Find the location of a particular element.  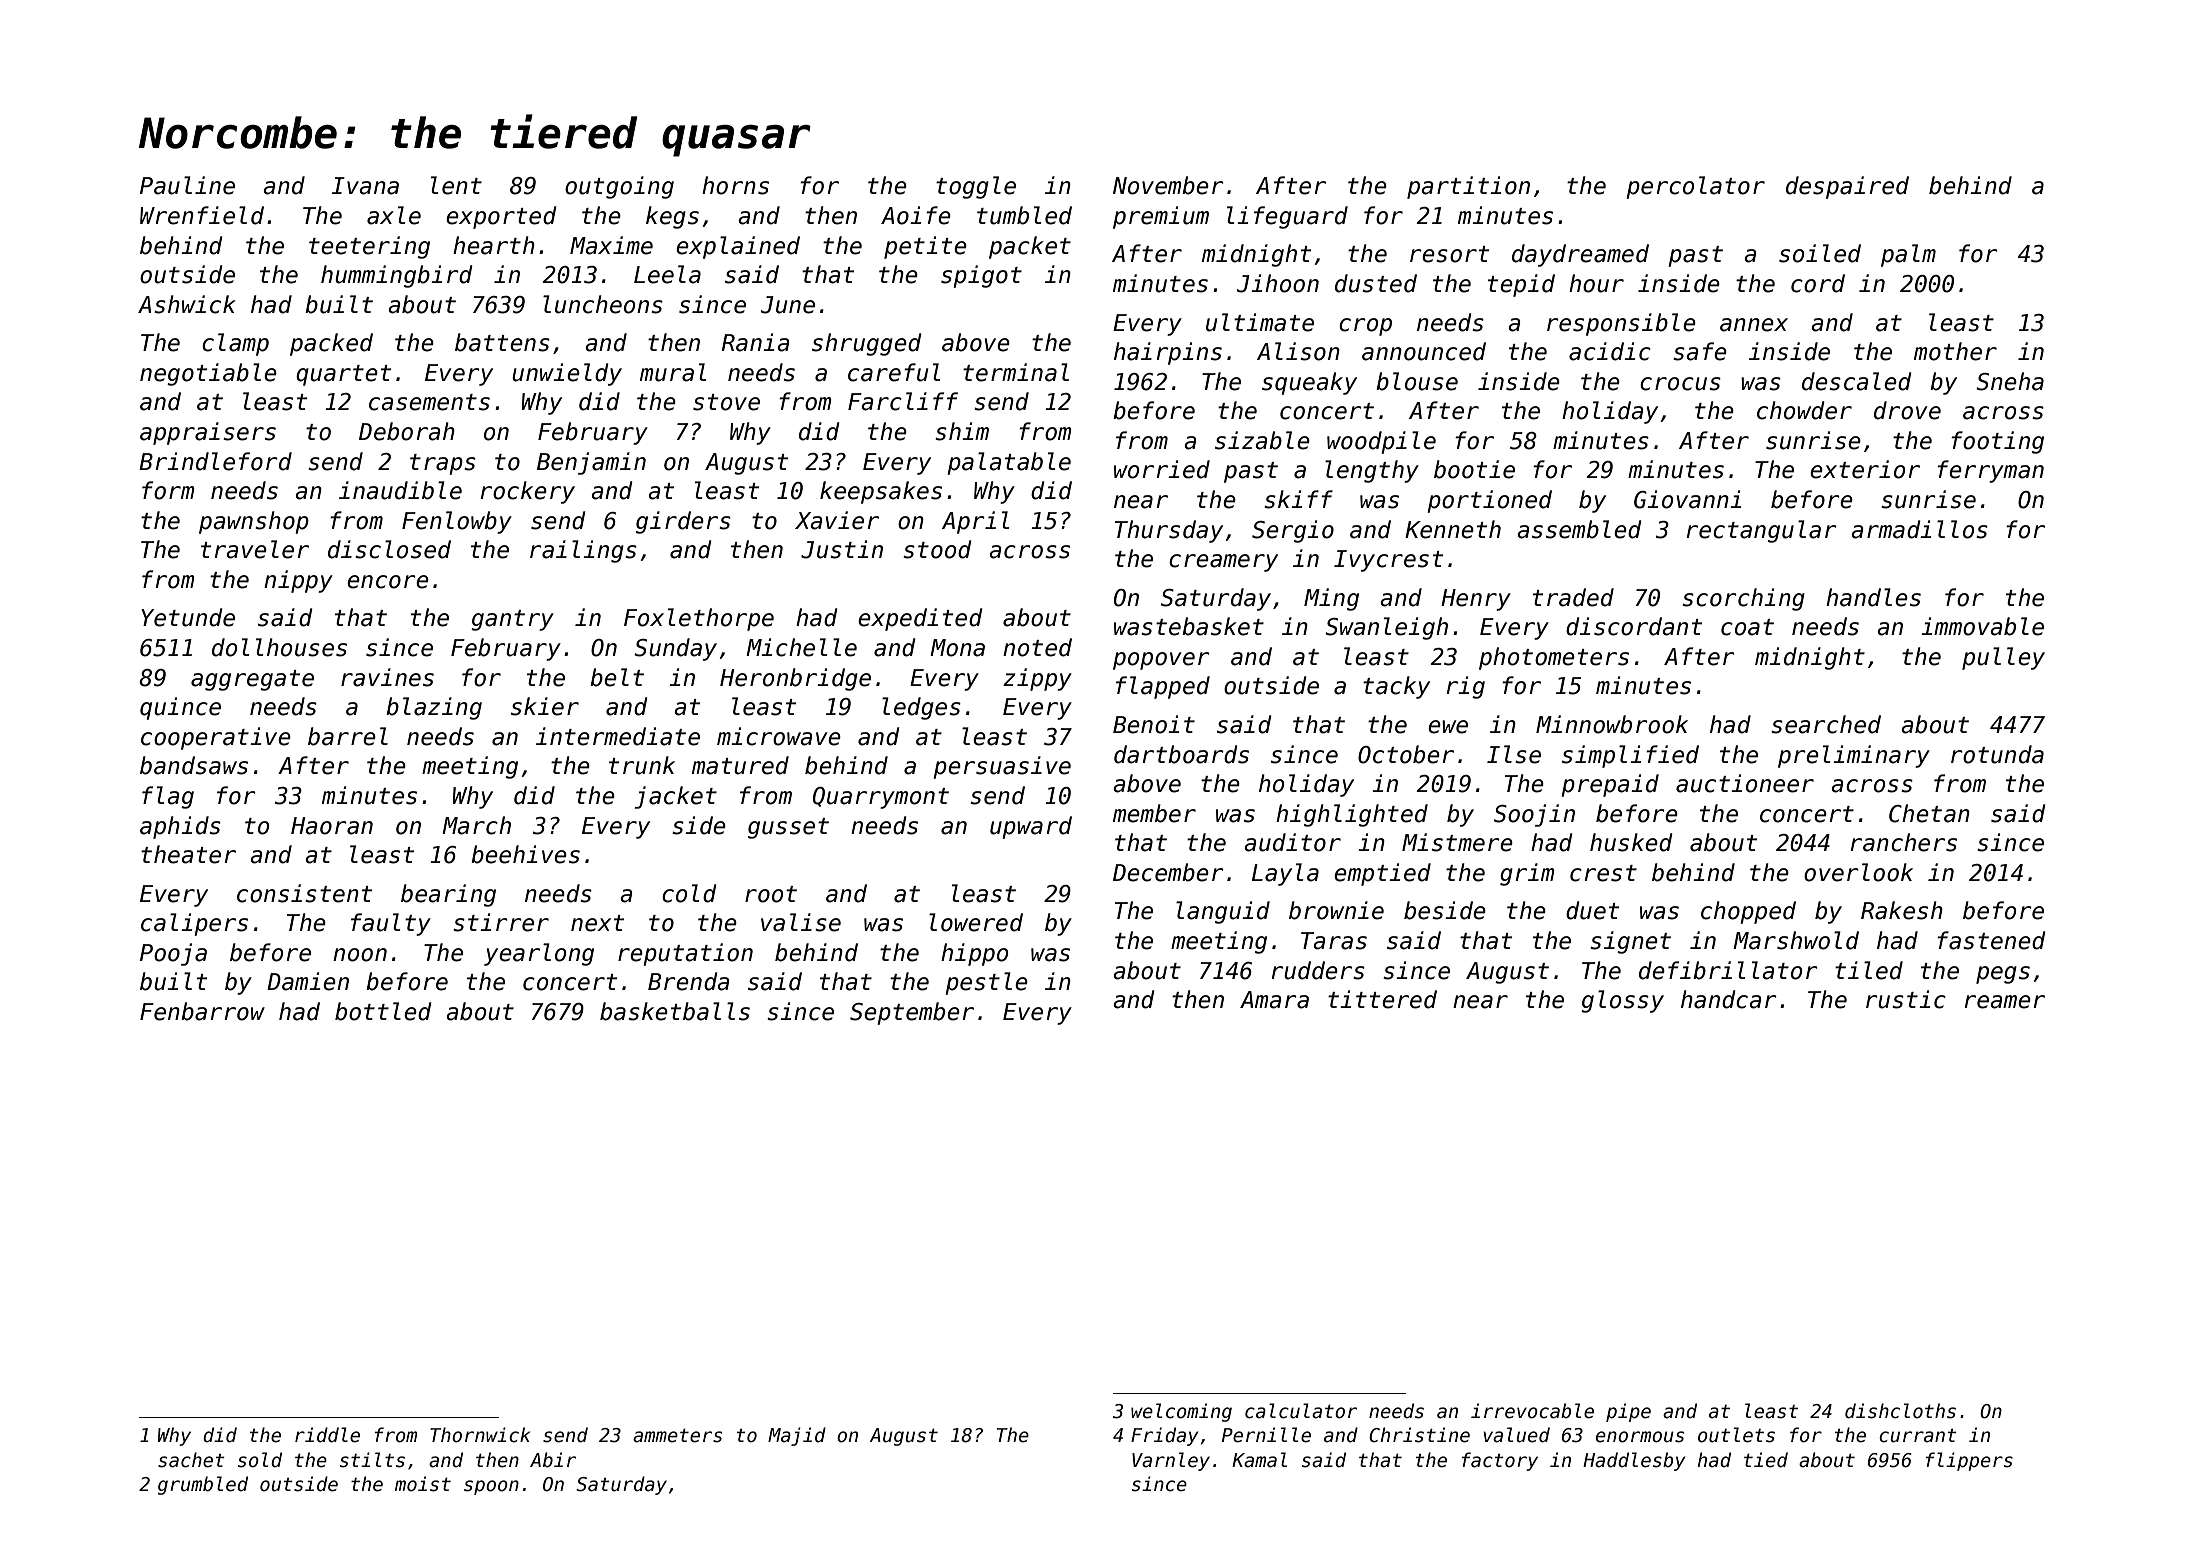

worried is located at coordinates (1162, 469).
